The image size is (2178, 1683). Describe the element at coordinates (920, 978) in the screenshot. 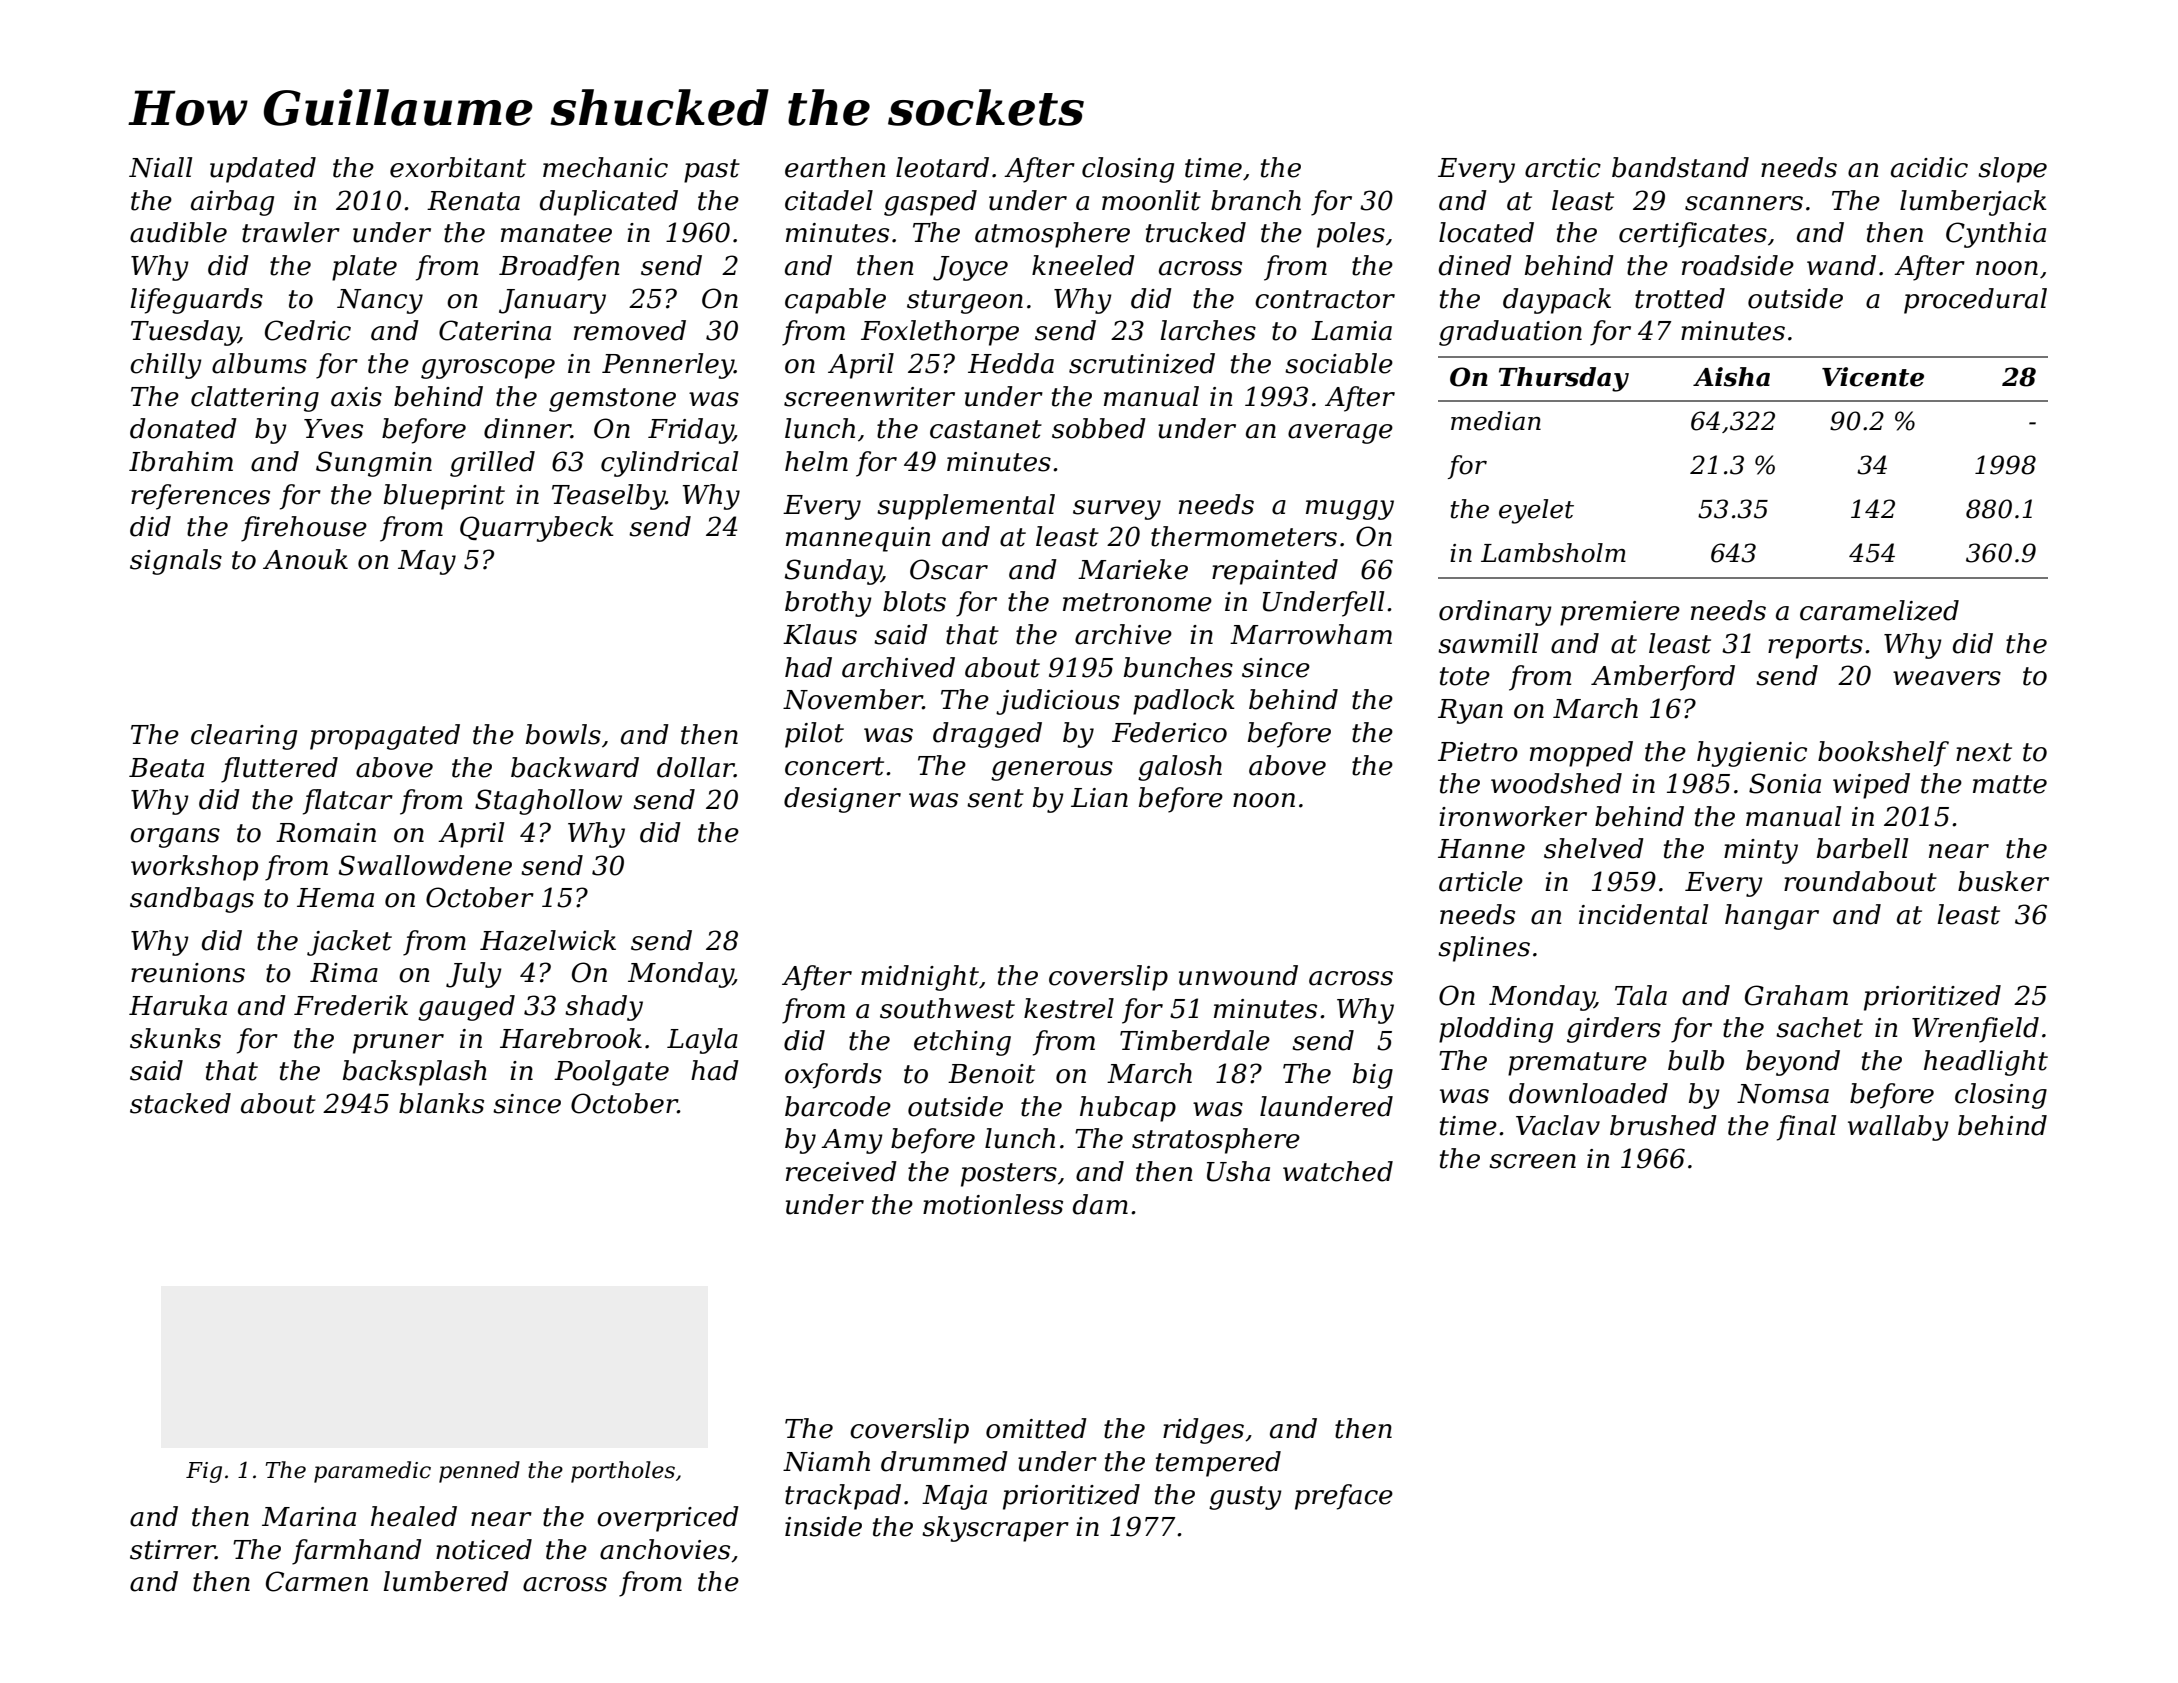

I see `midnight` at that location.
